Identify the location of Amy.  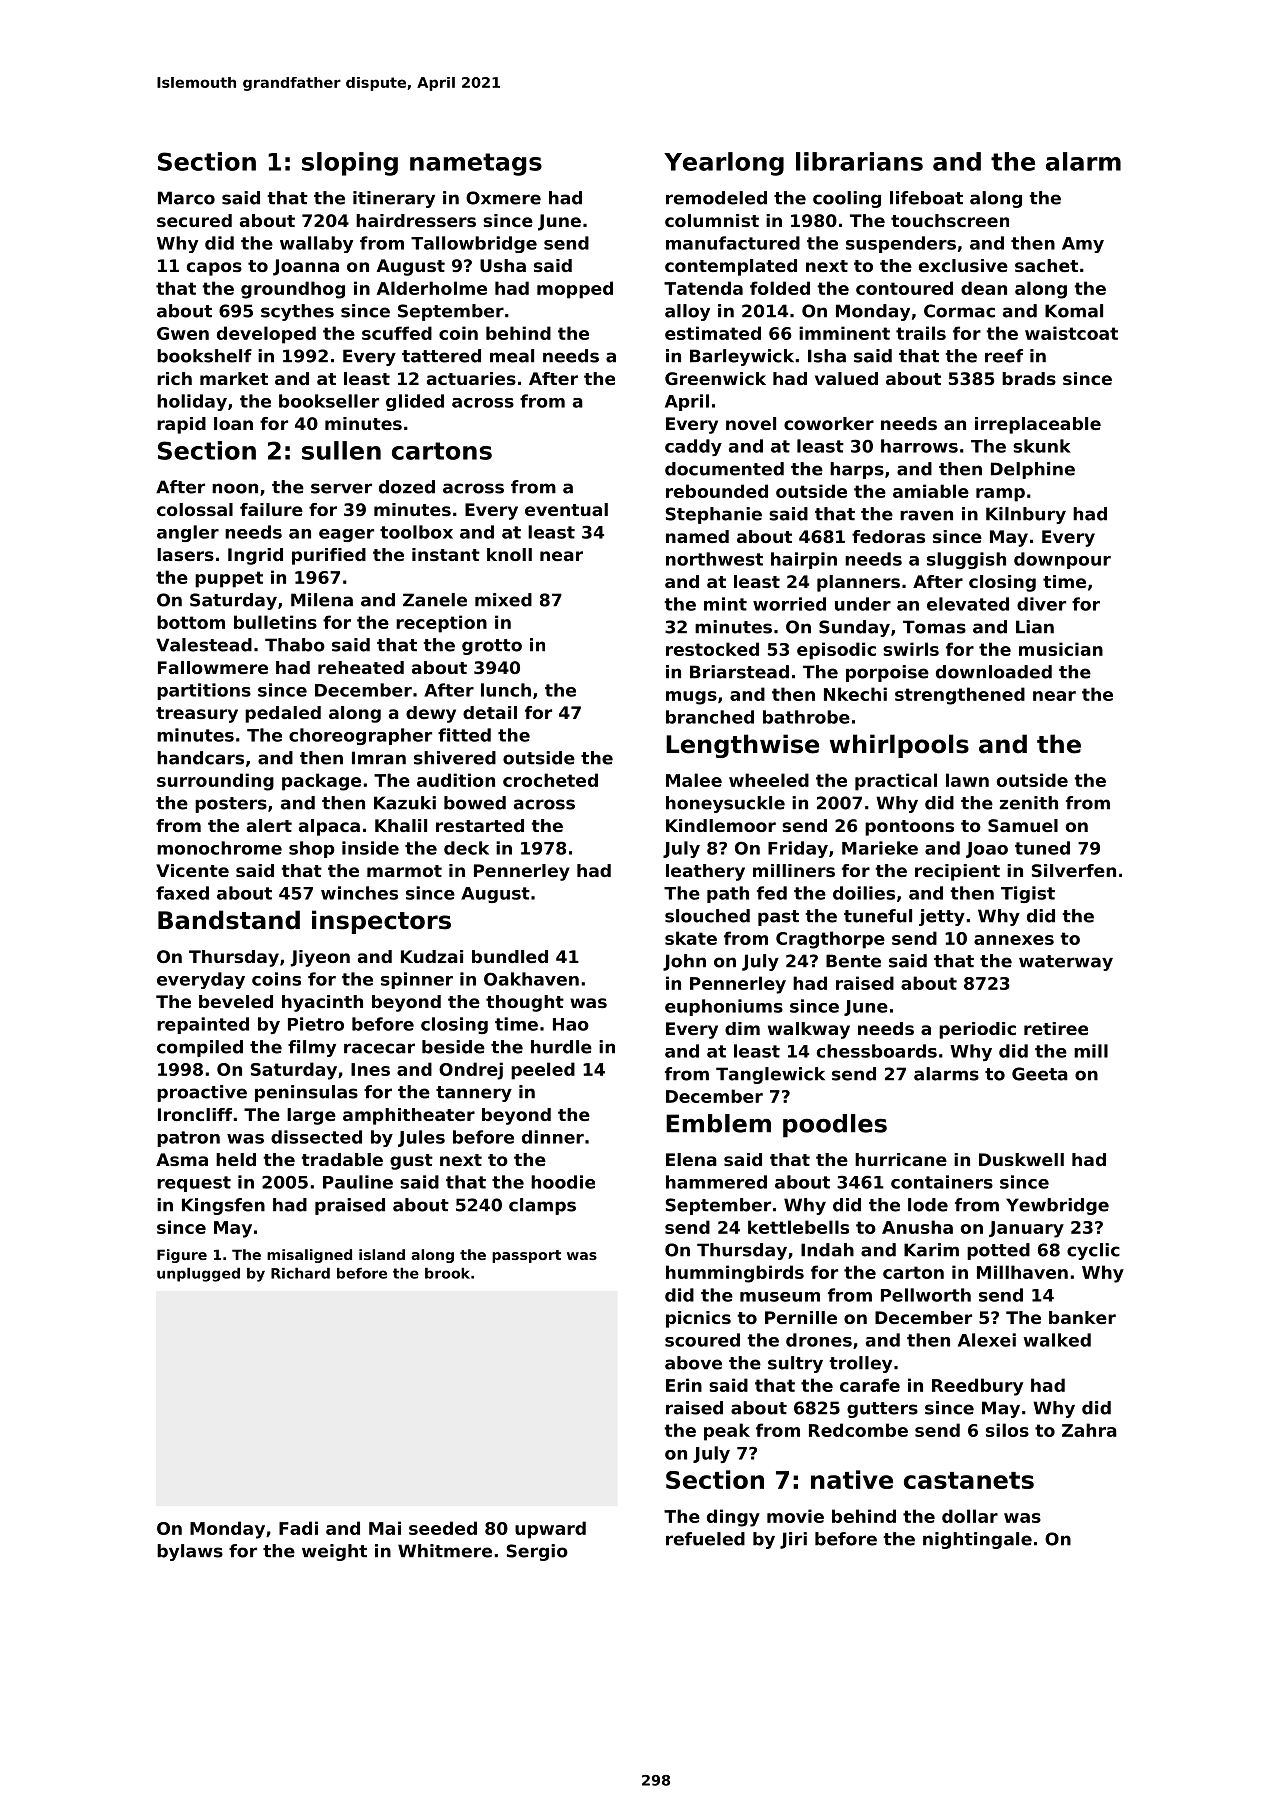
(1083, 245).
